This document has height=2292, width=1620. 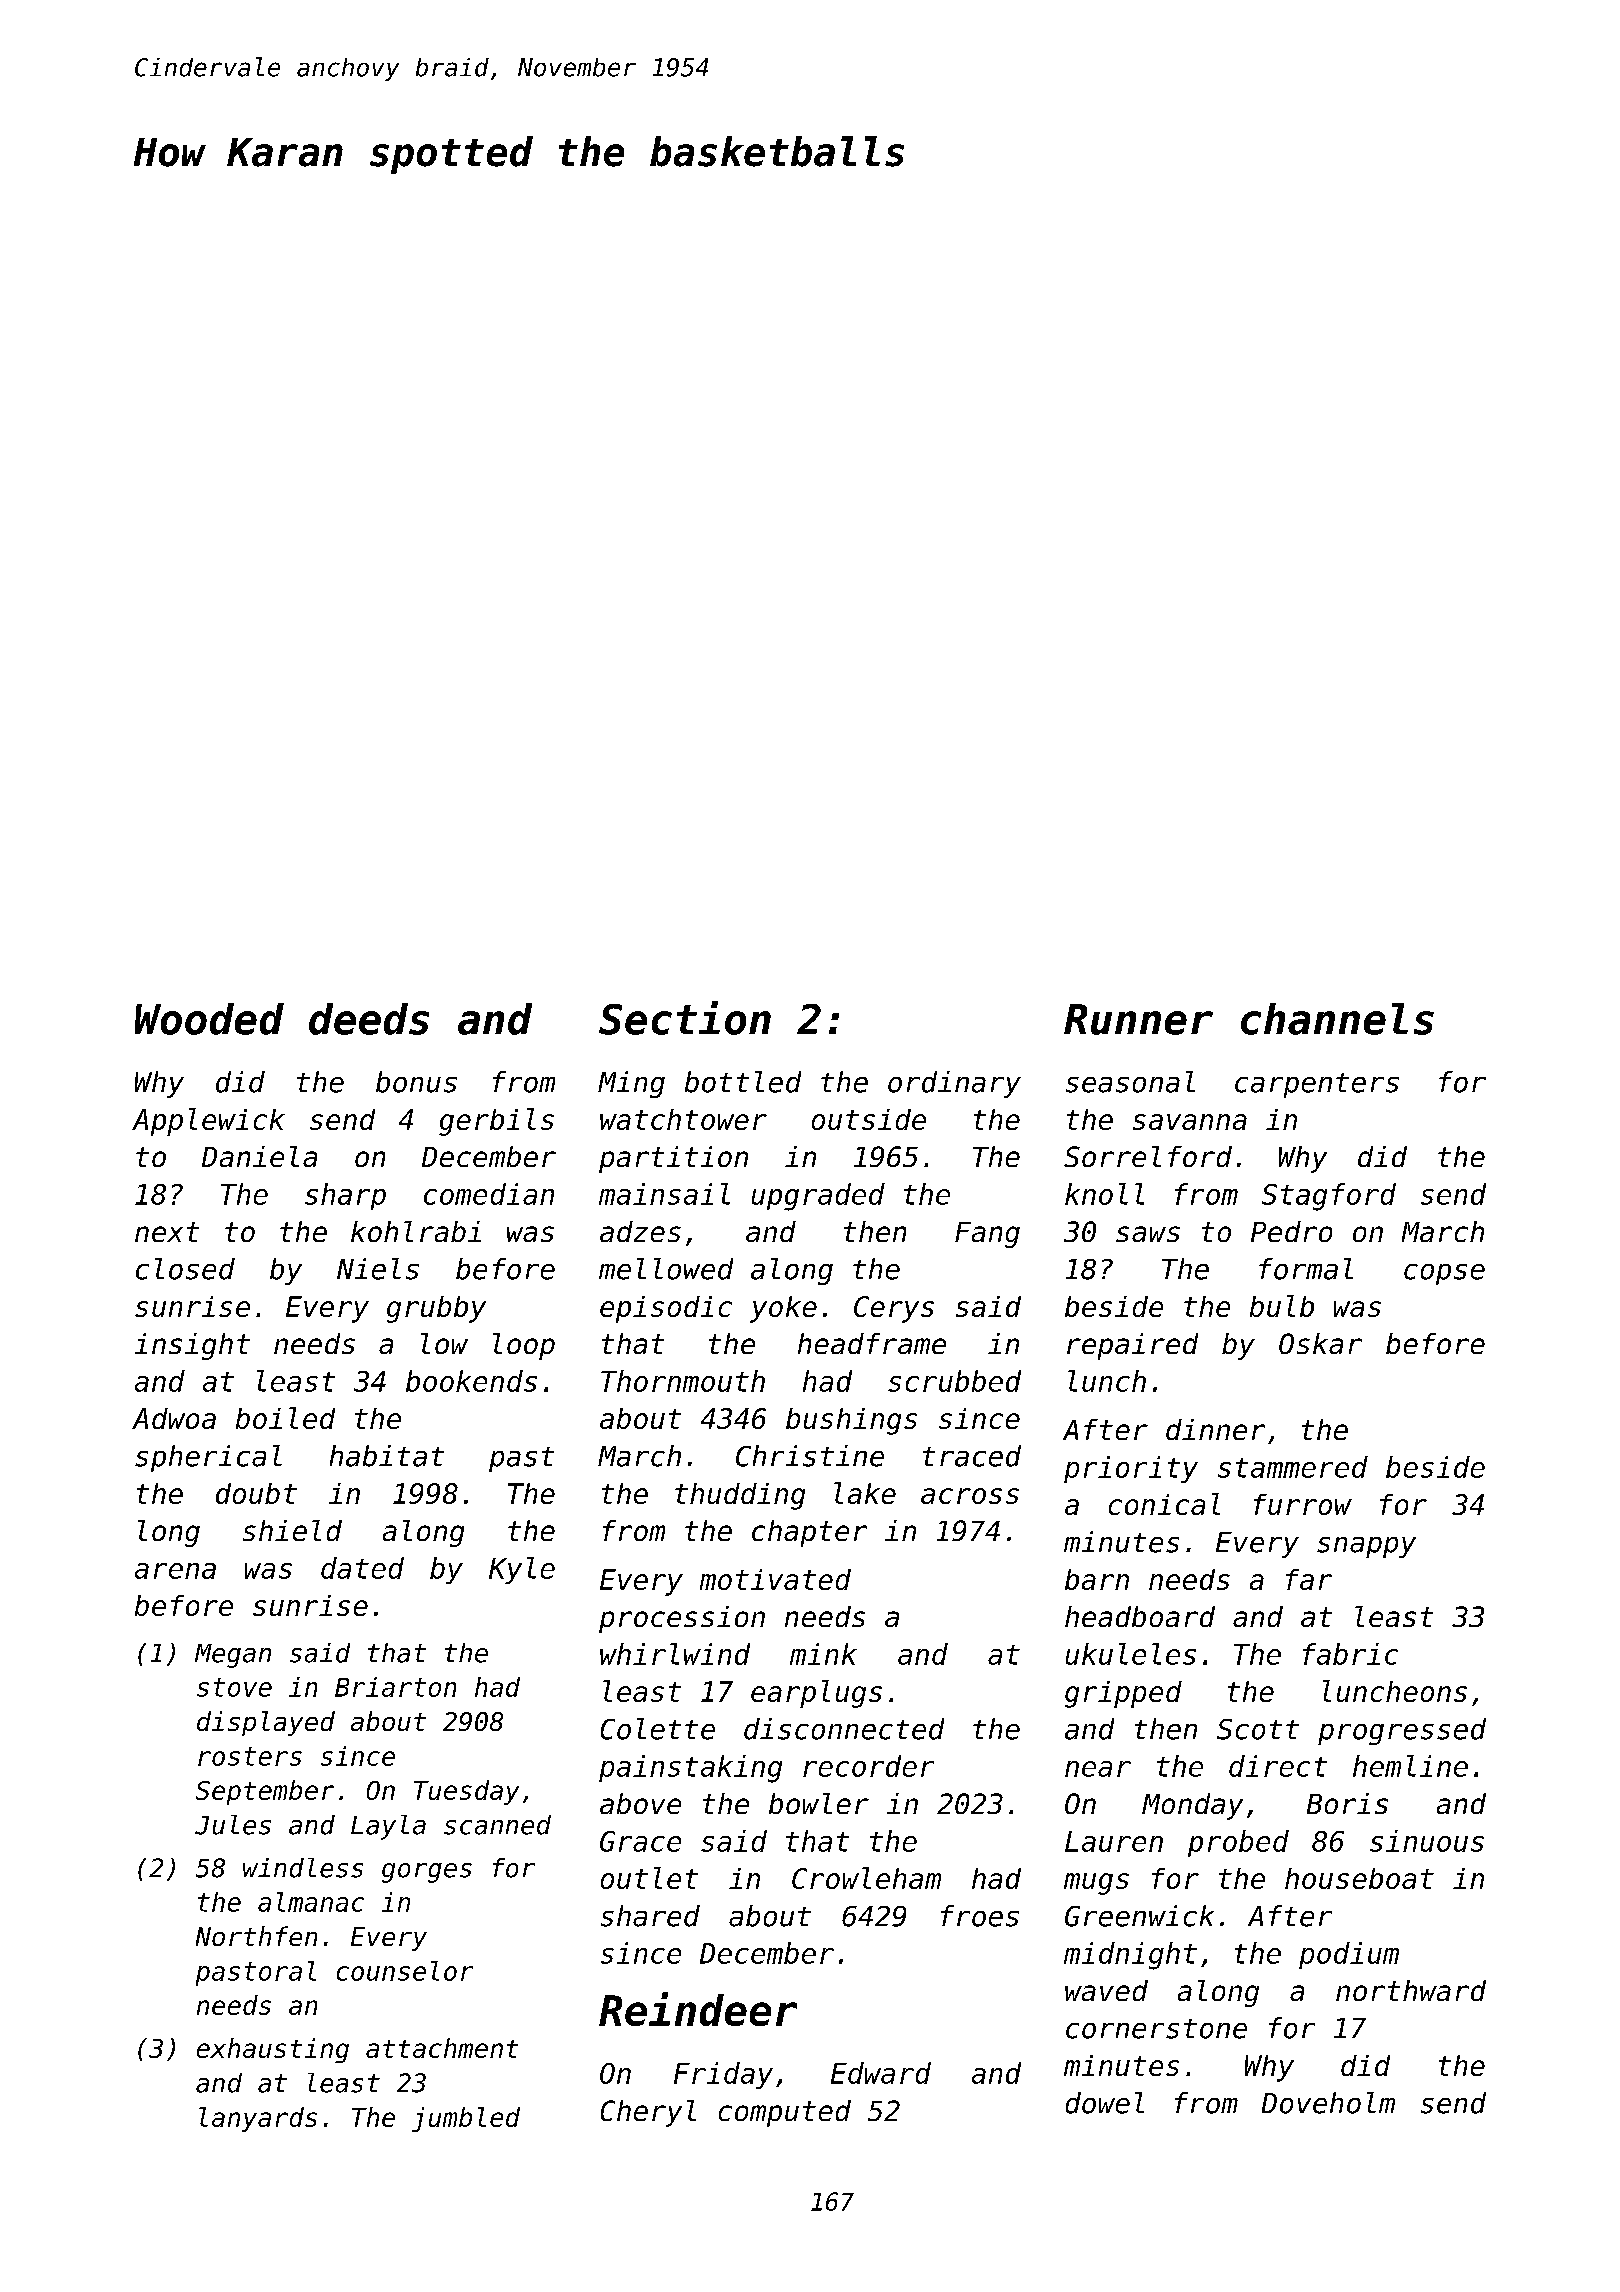 I want to click on podium, so click(x=1349, y=1955).
